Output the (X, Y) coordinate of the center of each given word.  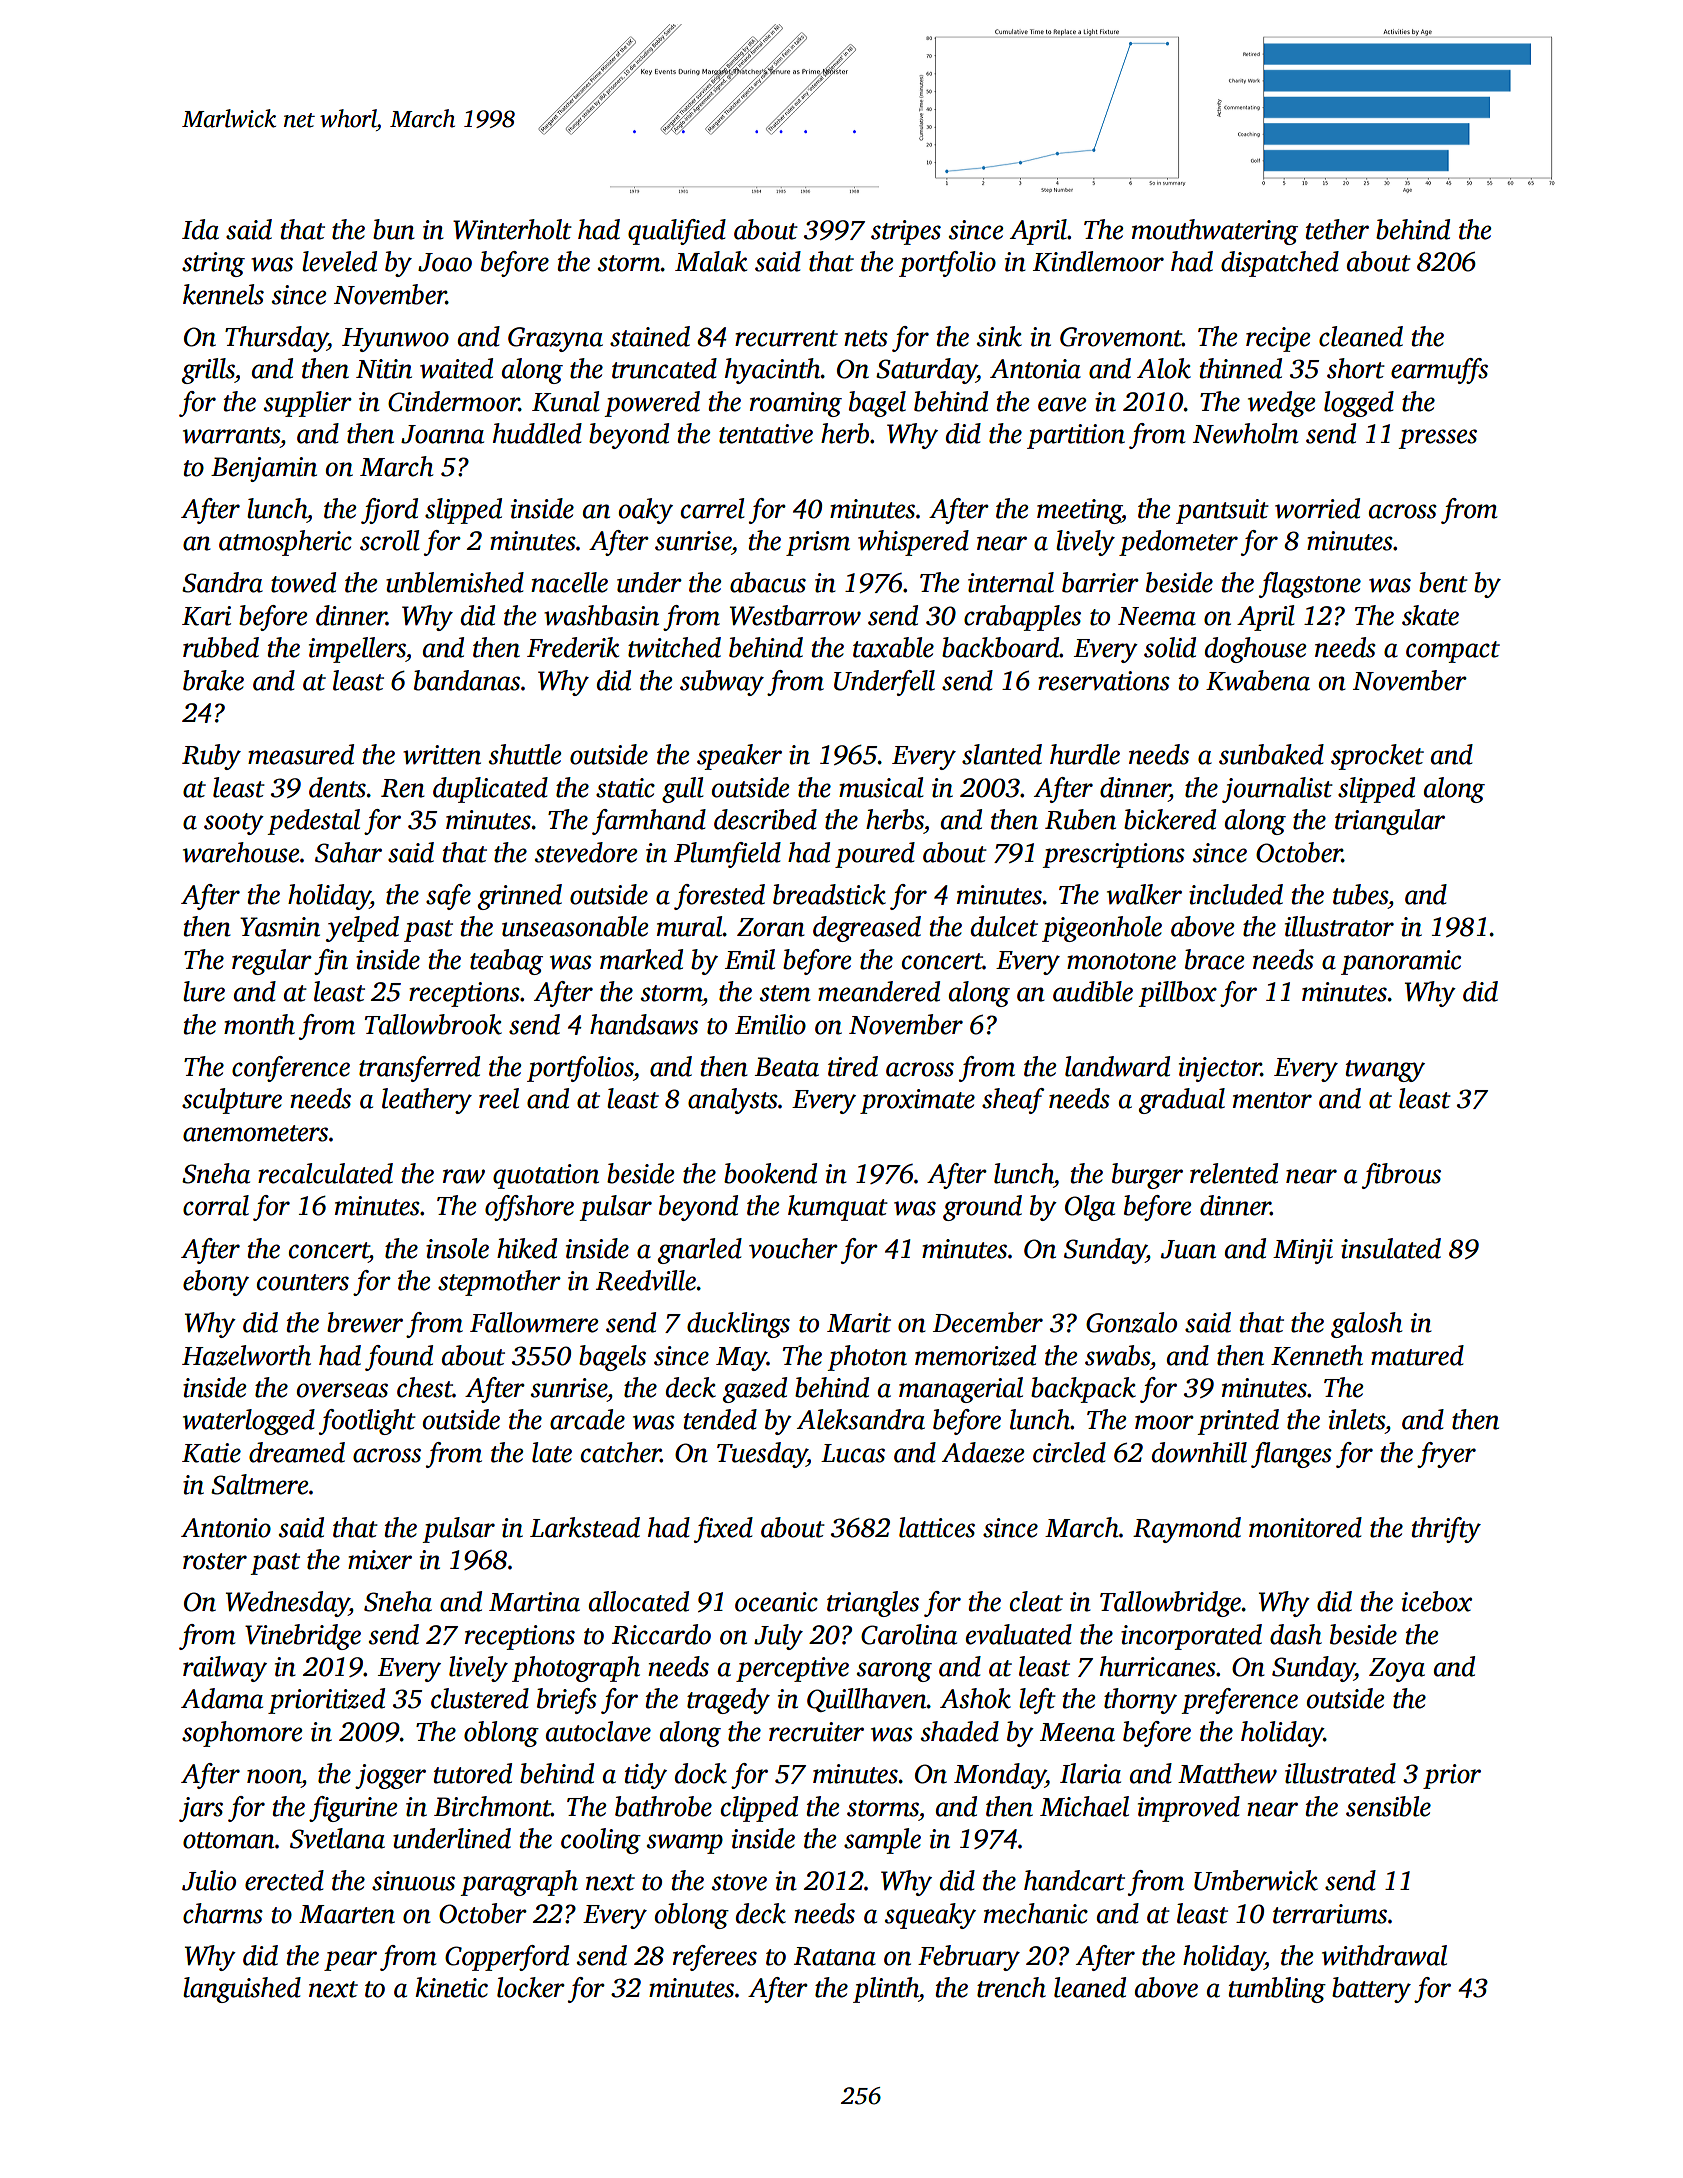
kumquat (838, 1208)
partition (1076, 436)
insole (457, 1248)
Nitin (384, 369)
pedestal (313, 822)
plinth (886, 1990)
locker (531, 1987)
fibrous (1401, 1176)
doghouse (1255, 650)
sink (999, 336)
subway (722, 683)
